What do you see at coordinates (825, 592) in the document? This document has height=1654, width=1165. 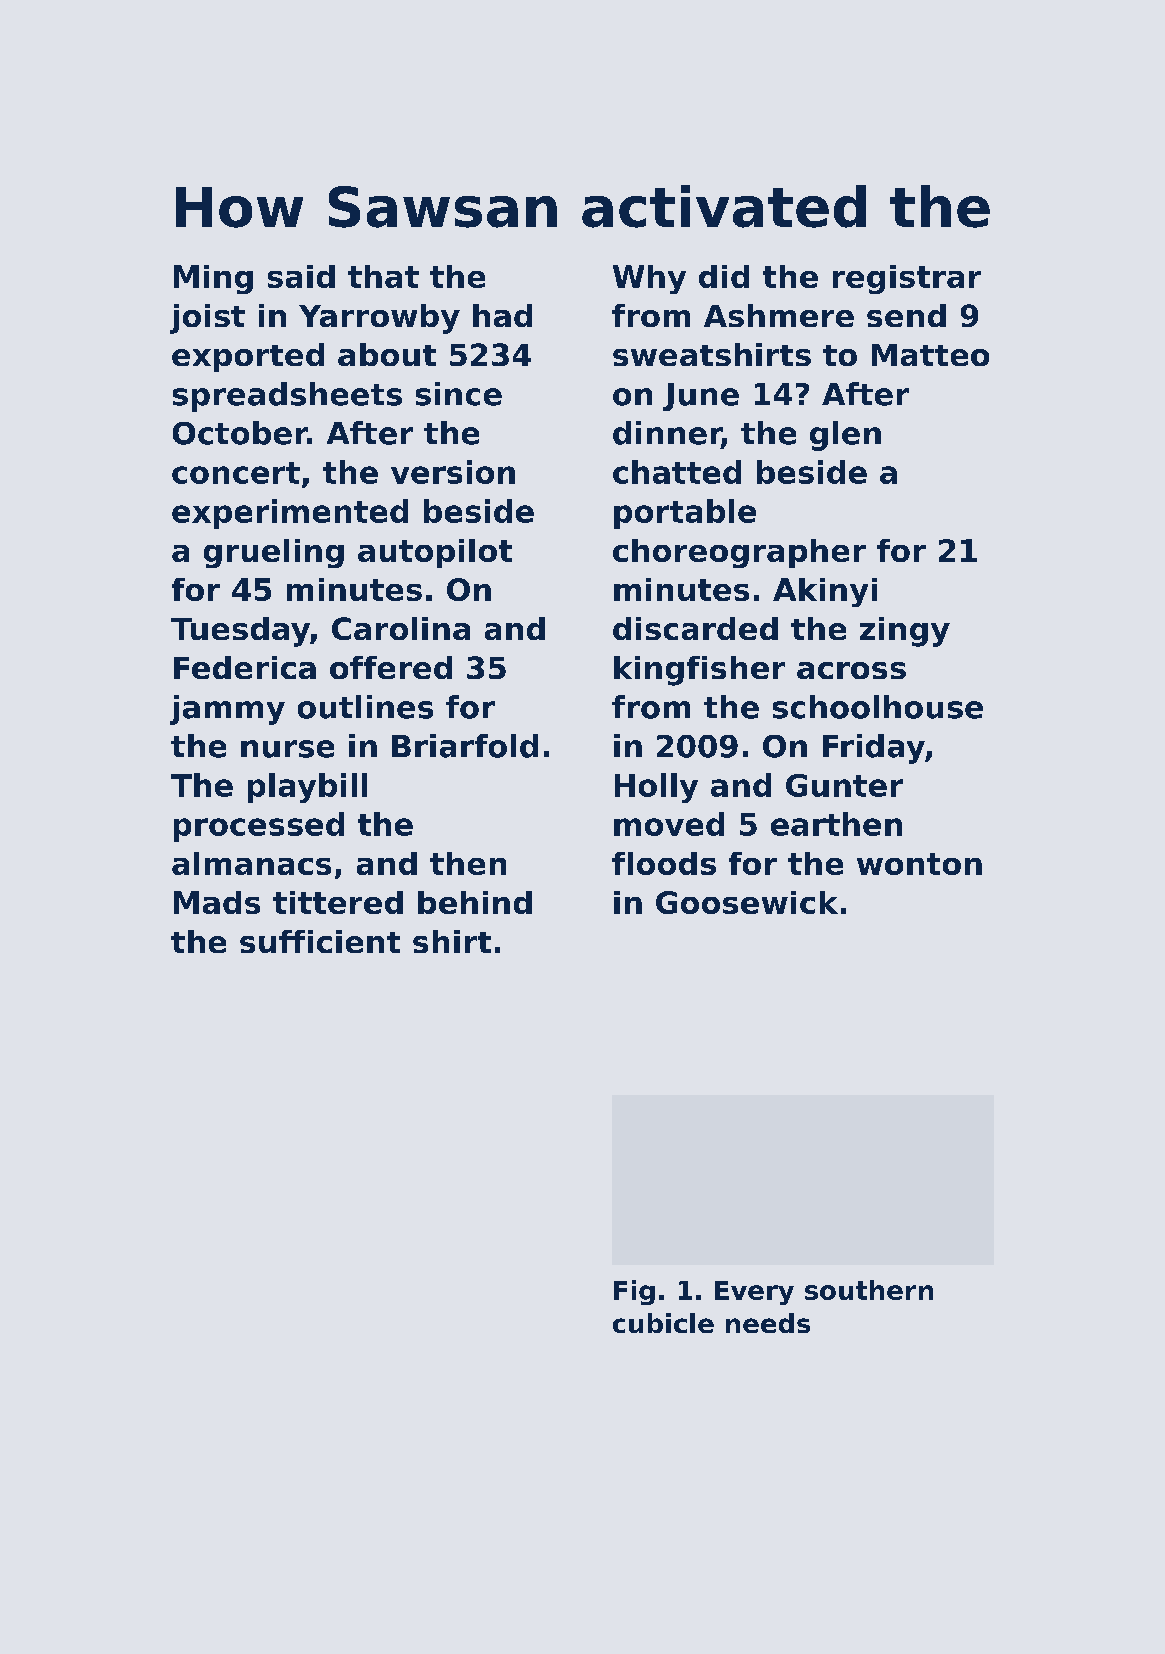 I see `Akinyi` at bounding box center [825, 592].
